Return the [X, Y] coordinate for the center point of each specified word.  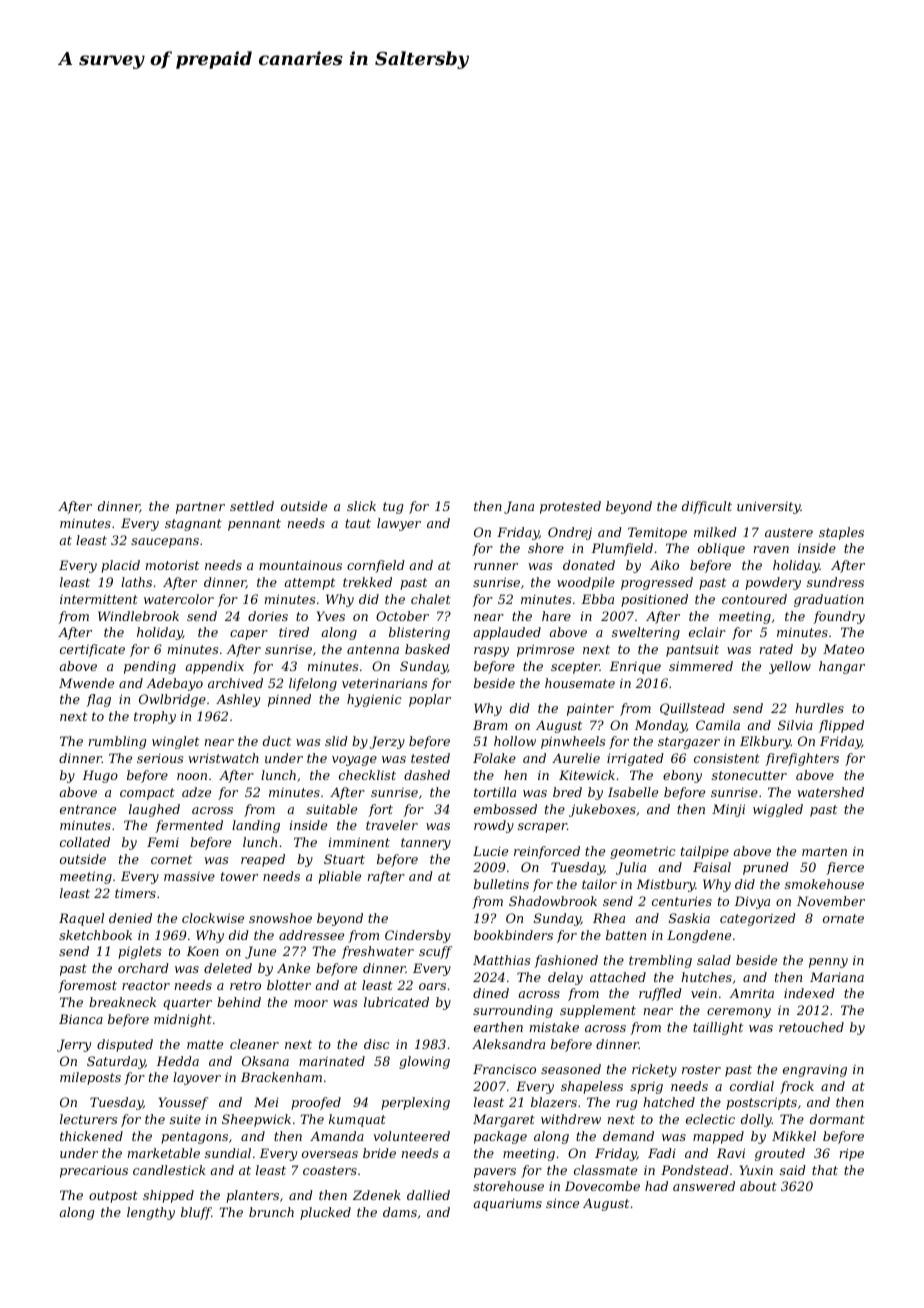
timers [135, 893]
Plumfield [622, 549]
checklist [367, 775]
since [562, 1203]
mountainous [300, 565]
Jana [519, 507]
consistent [727, 758]
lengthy [151, 1213]
